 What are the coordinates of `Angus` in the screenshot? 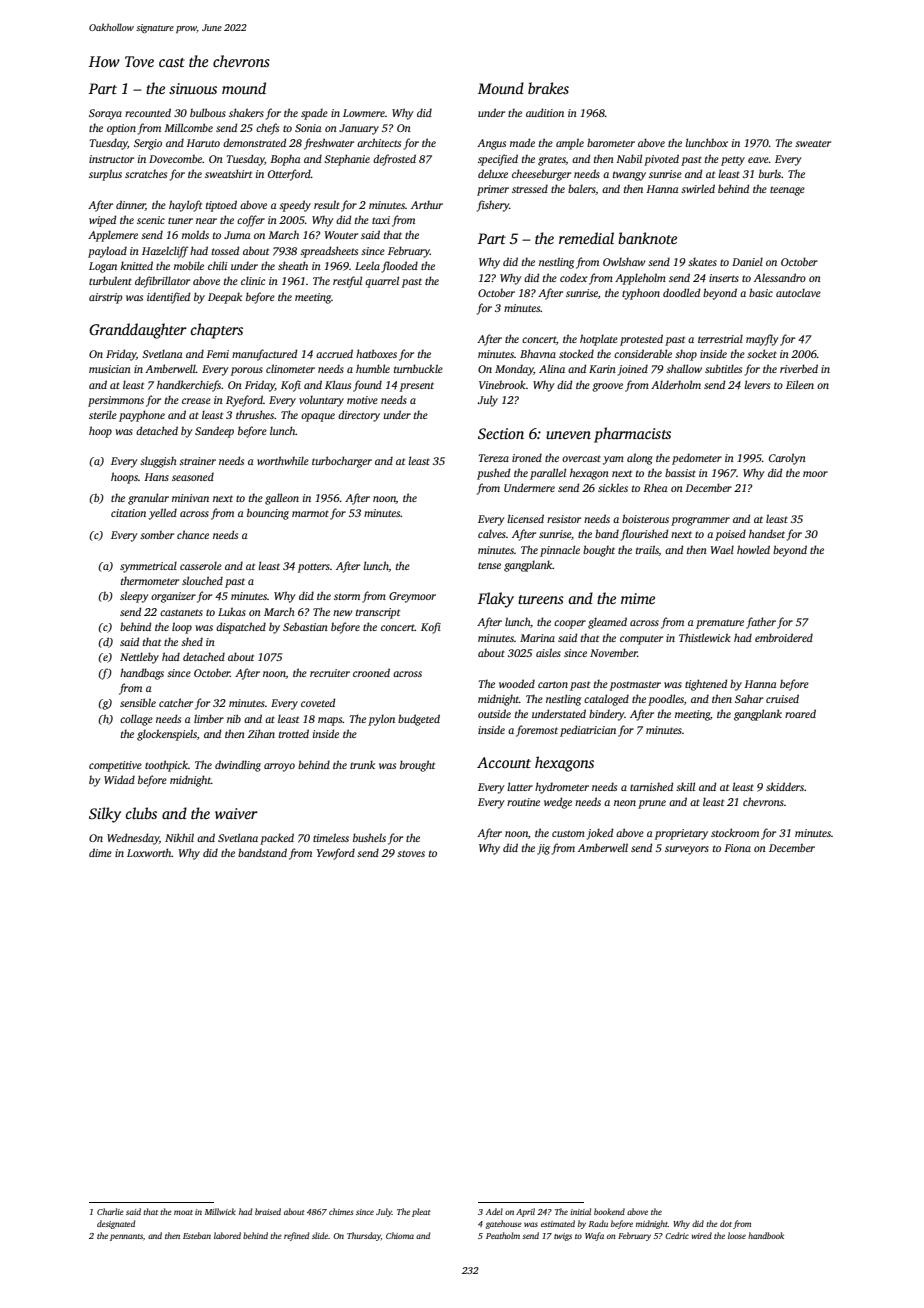 It's located at (491, 144).
